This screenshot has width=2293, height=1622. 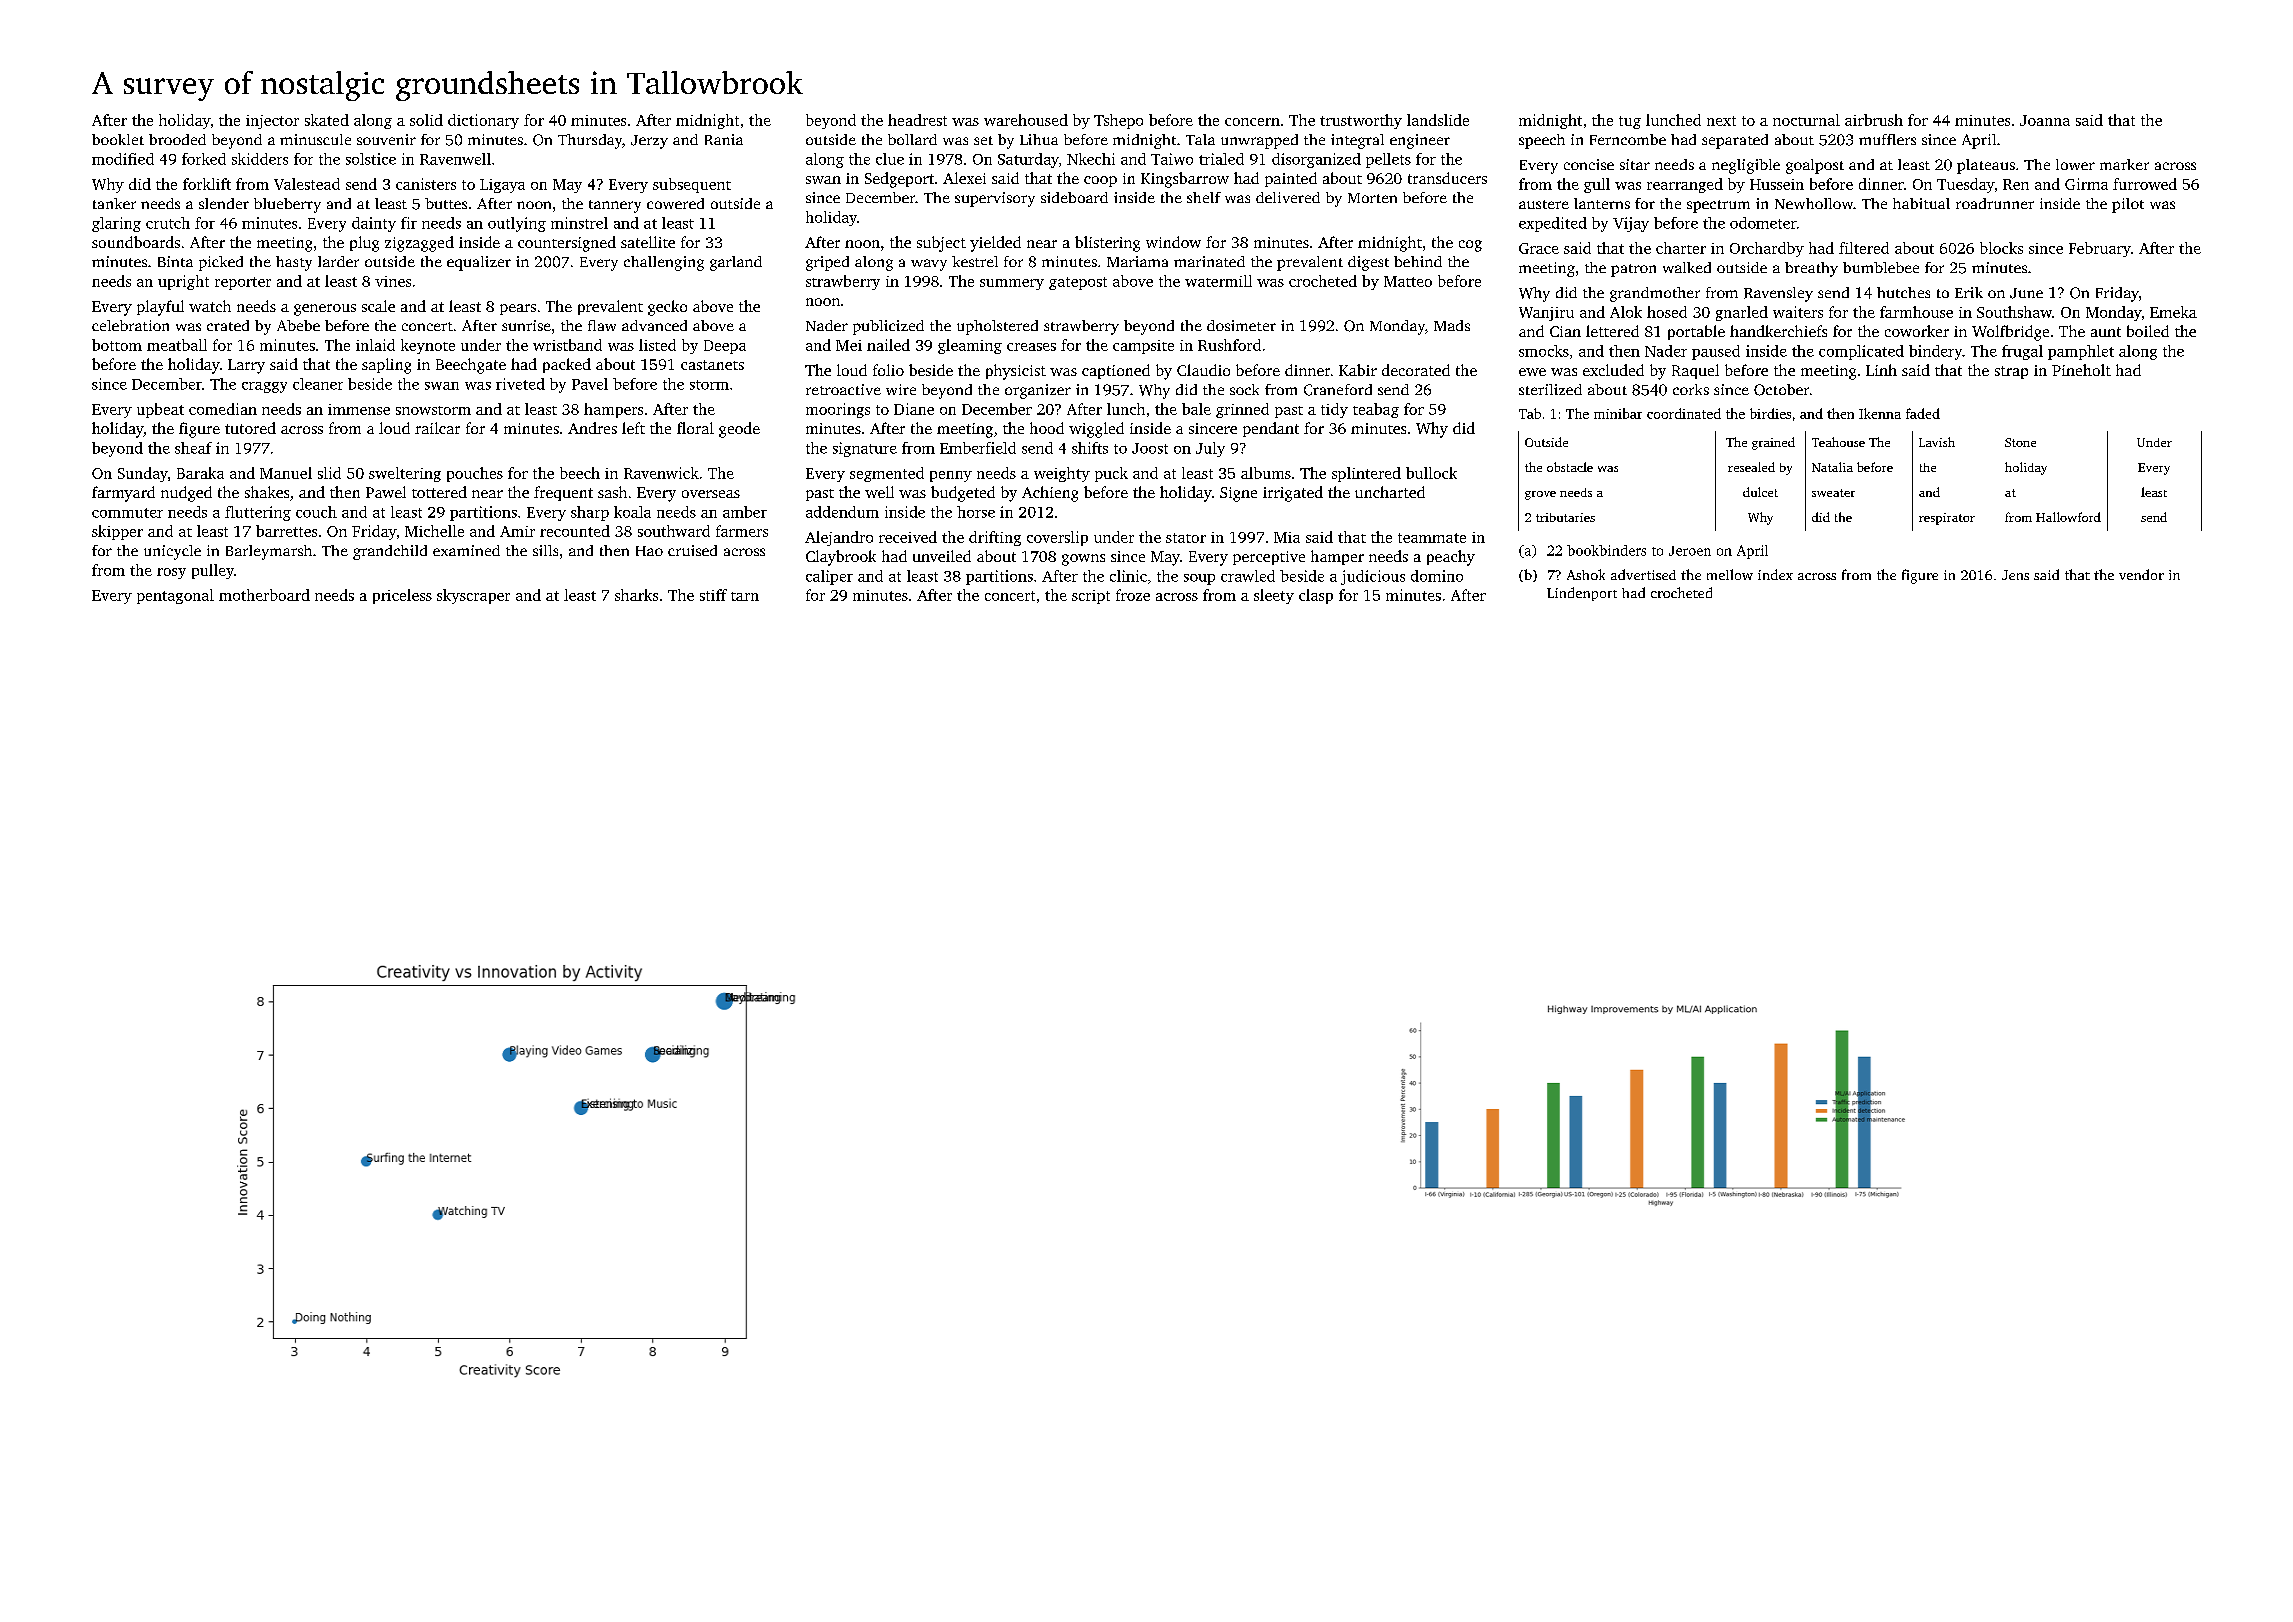 I want to click on campsite, so click(x=1143, y=347).
